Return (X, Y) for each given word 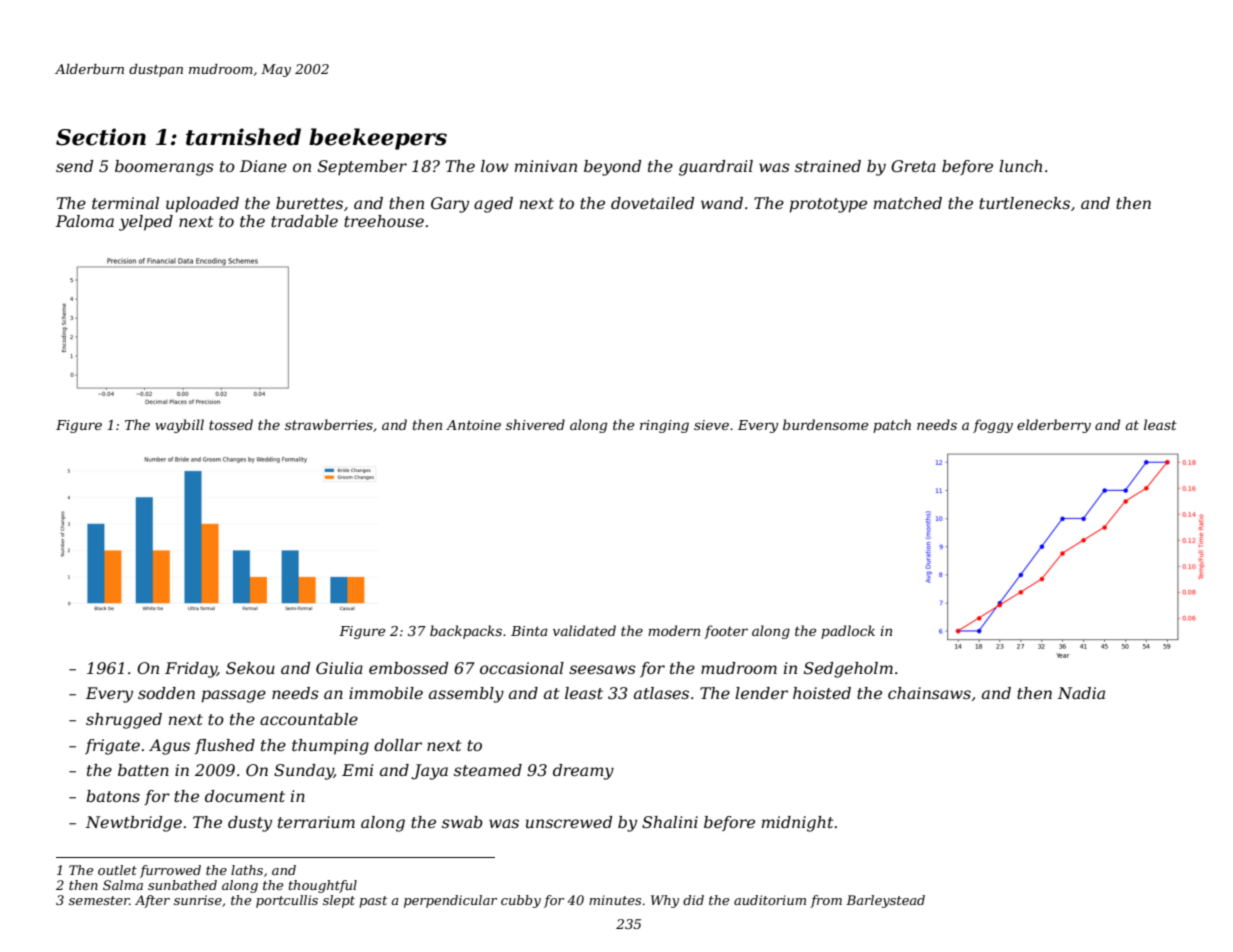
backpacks (466, 632)
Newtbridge (133, 824)
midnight (797, 824)
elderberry (1054, 426)
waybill (179, 426)
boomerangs (164, 168)
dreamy (583, 772)
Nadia (1081, 693)
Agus (169, 747)
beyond (612, 168)
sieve (711, 425)
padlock (848, 632)
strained (828, 166)
